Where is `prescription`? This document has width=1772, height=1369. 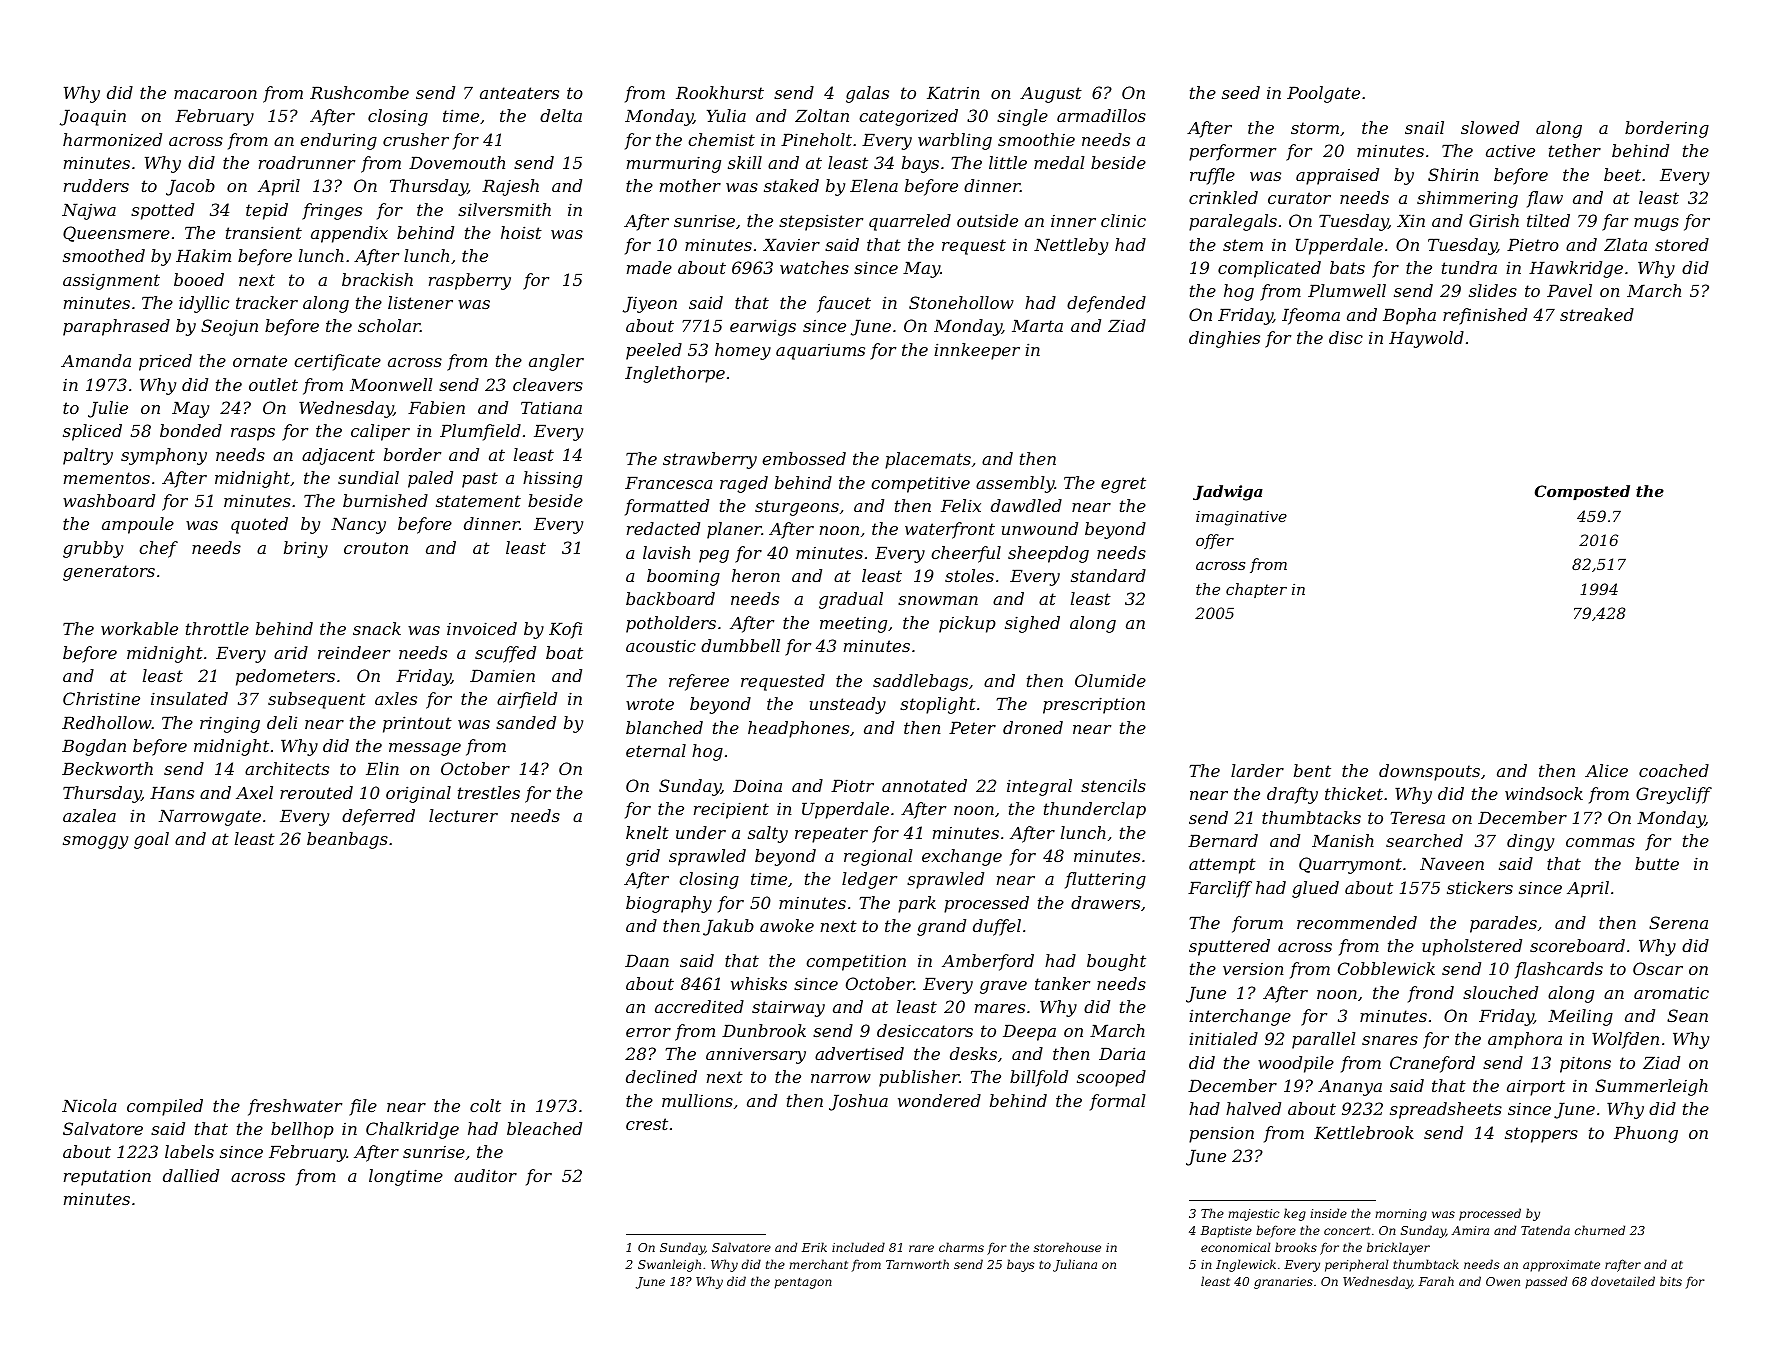 prescription is located at coordinates (1094, 705).
